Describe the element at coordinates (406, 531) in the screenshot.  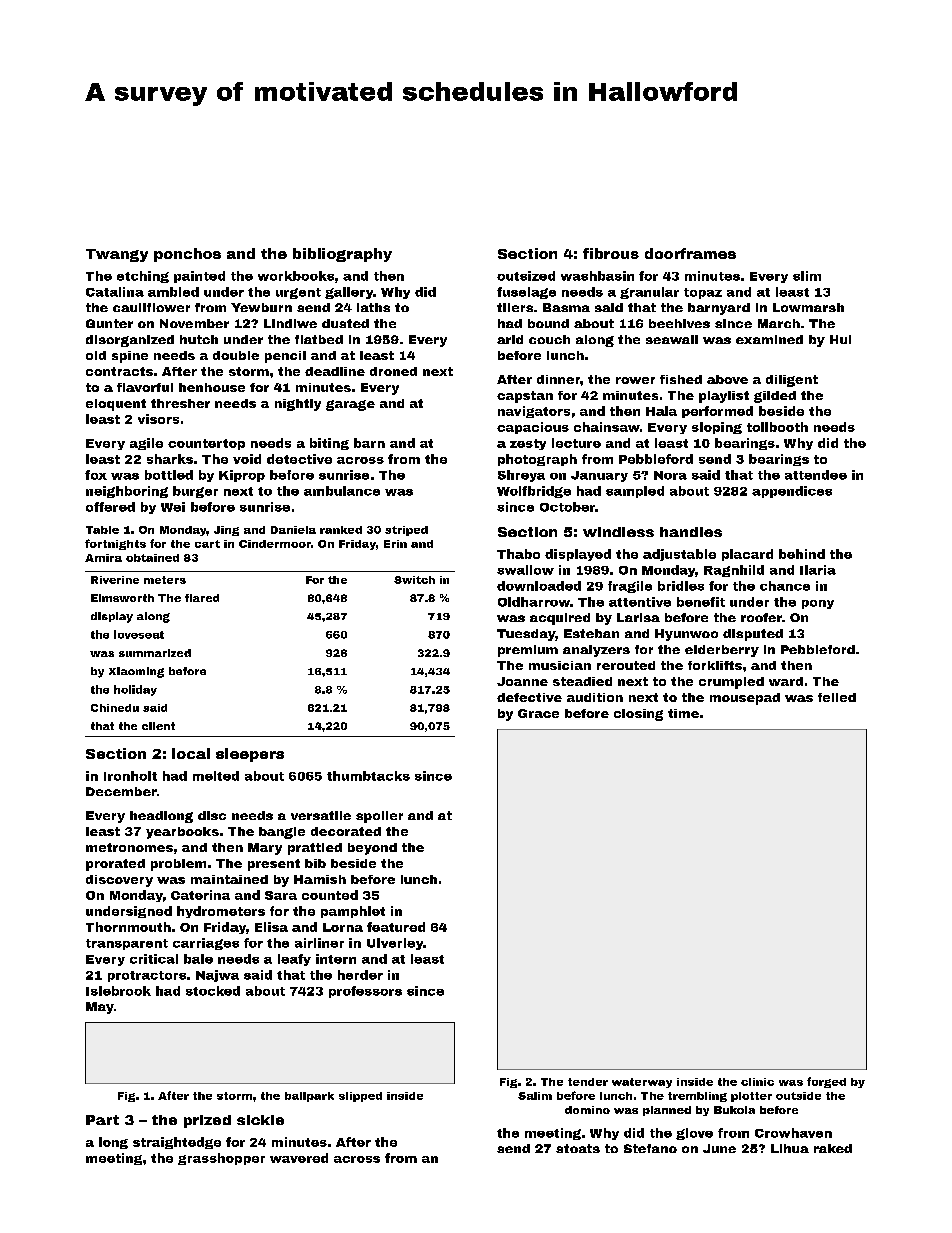
I see `striped` at that location.
